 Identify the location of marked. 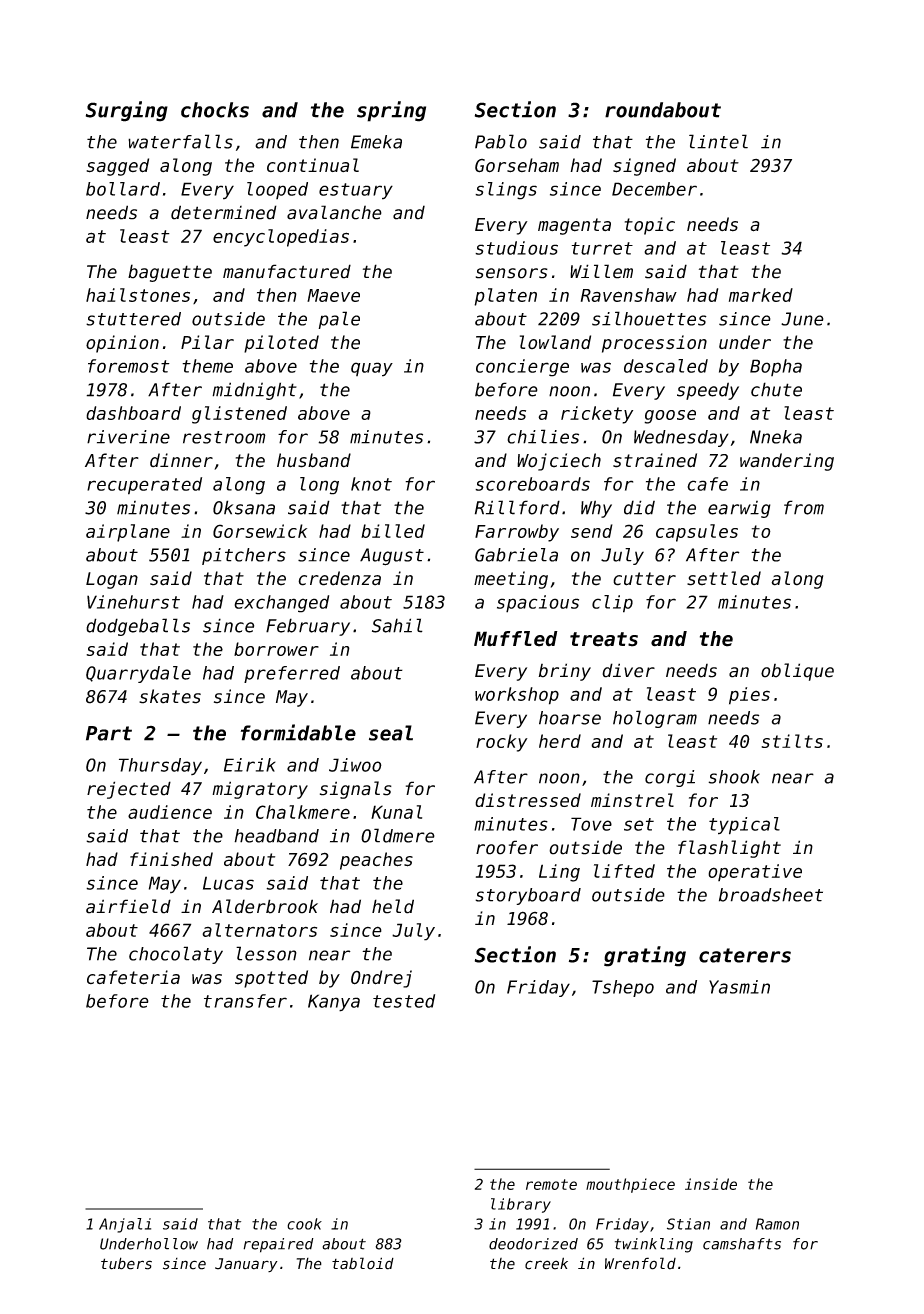
(761, 295).
